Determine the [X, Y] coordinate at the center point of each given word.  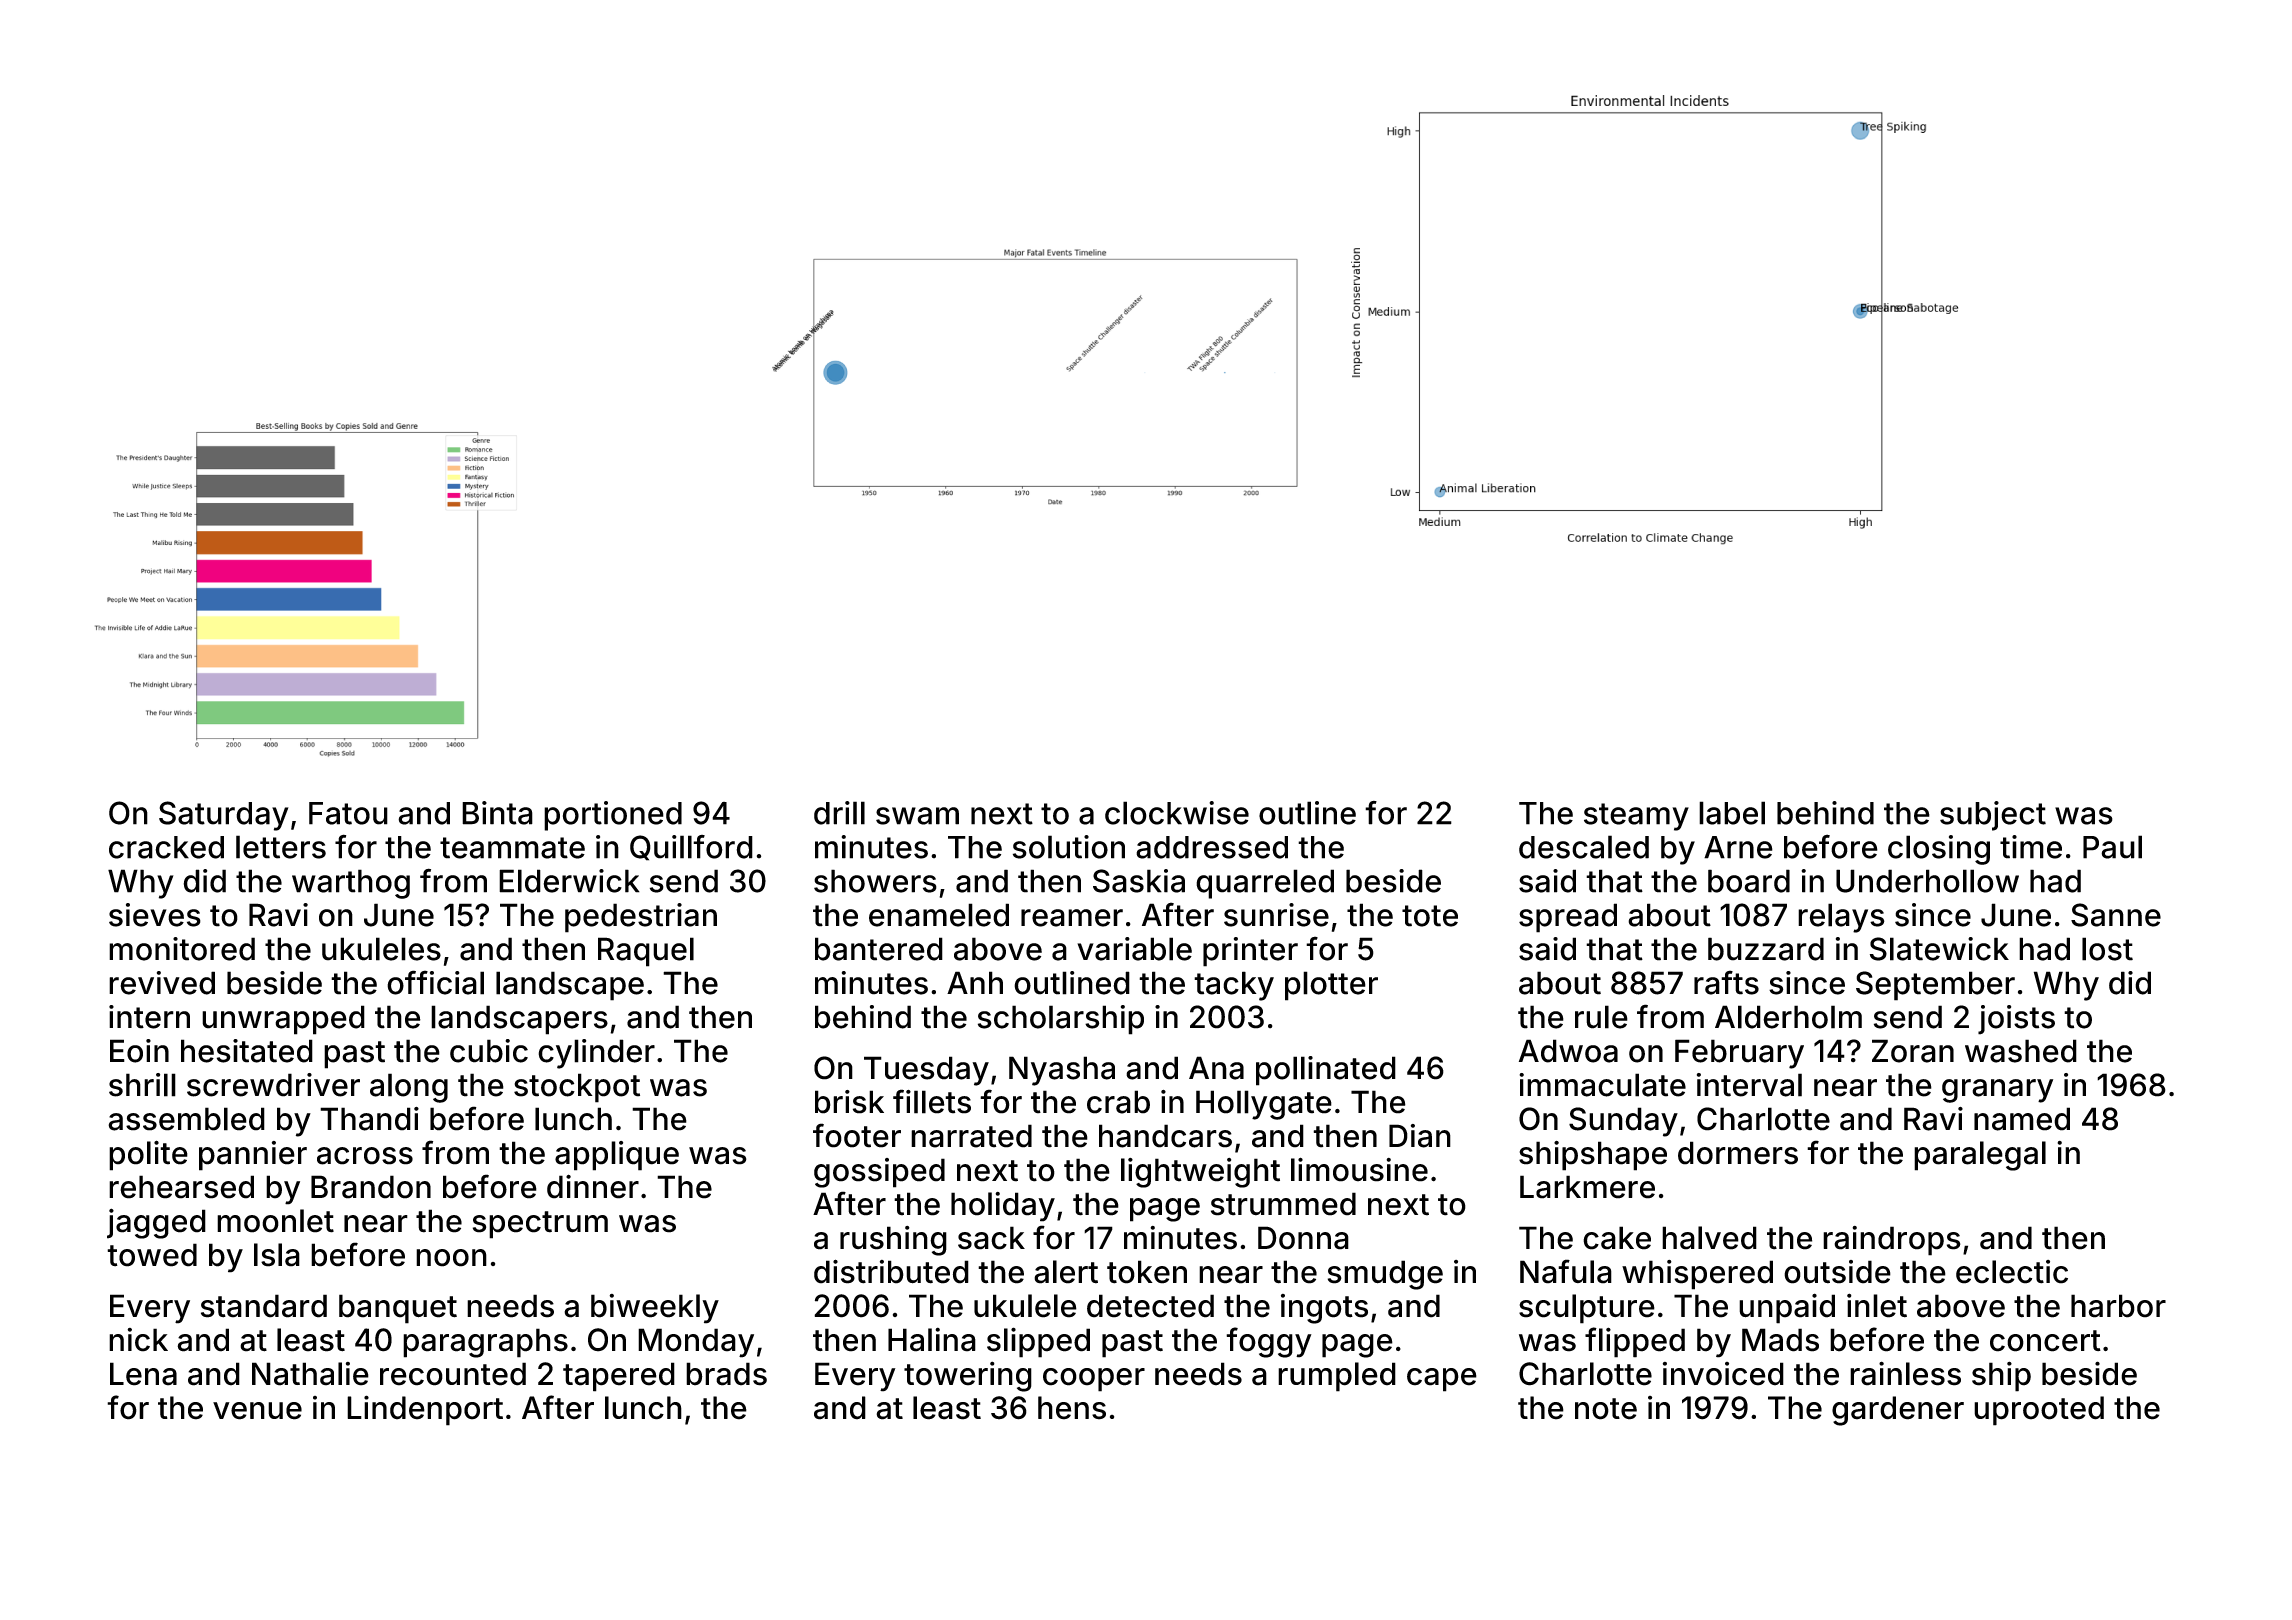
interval [1749, 1085]
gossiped [879, 1173]
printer [1250, 952]
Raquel [646, 952]
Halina [932, 1339]
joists [2016, 1020]
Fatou [348, 813]
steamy [1636, 817]
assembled [186, 1119]
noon [451, 1258]
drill [839, 813]
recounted [453, 1374]
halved [1709, 1238]
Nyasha [1062, 1071]
